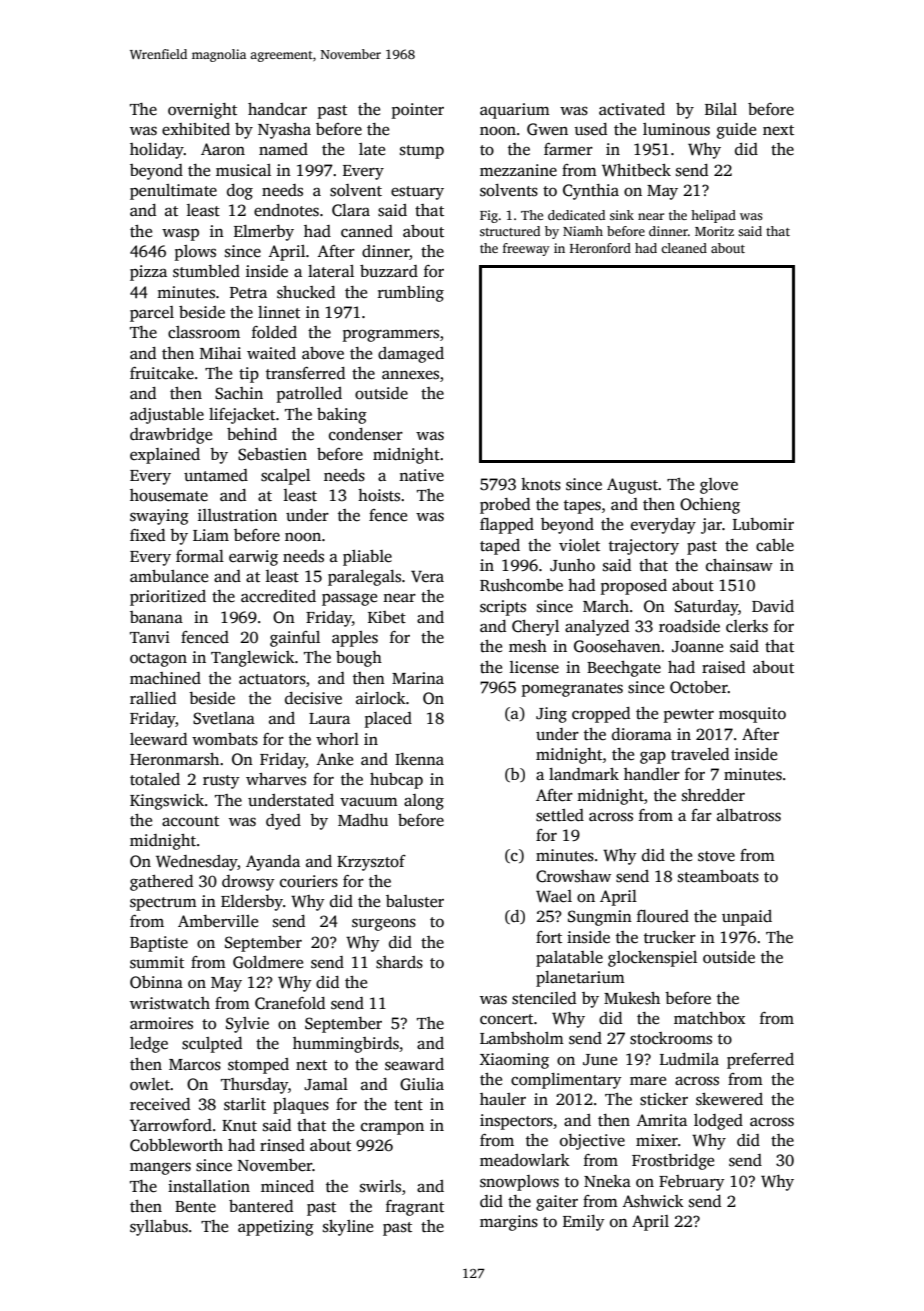 This image has width=924, height=1311. What do you see at coordinates (242, 416) in the image?
I see `lifejacket` at bounding box center [242, 416].
